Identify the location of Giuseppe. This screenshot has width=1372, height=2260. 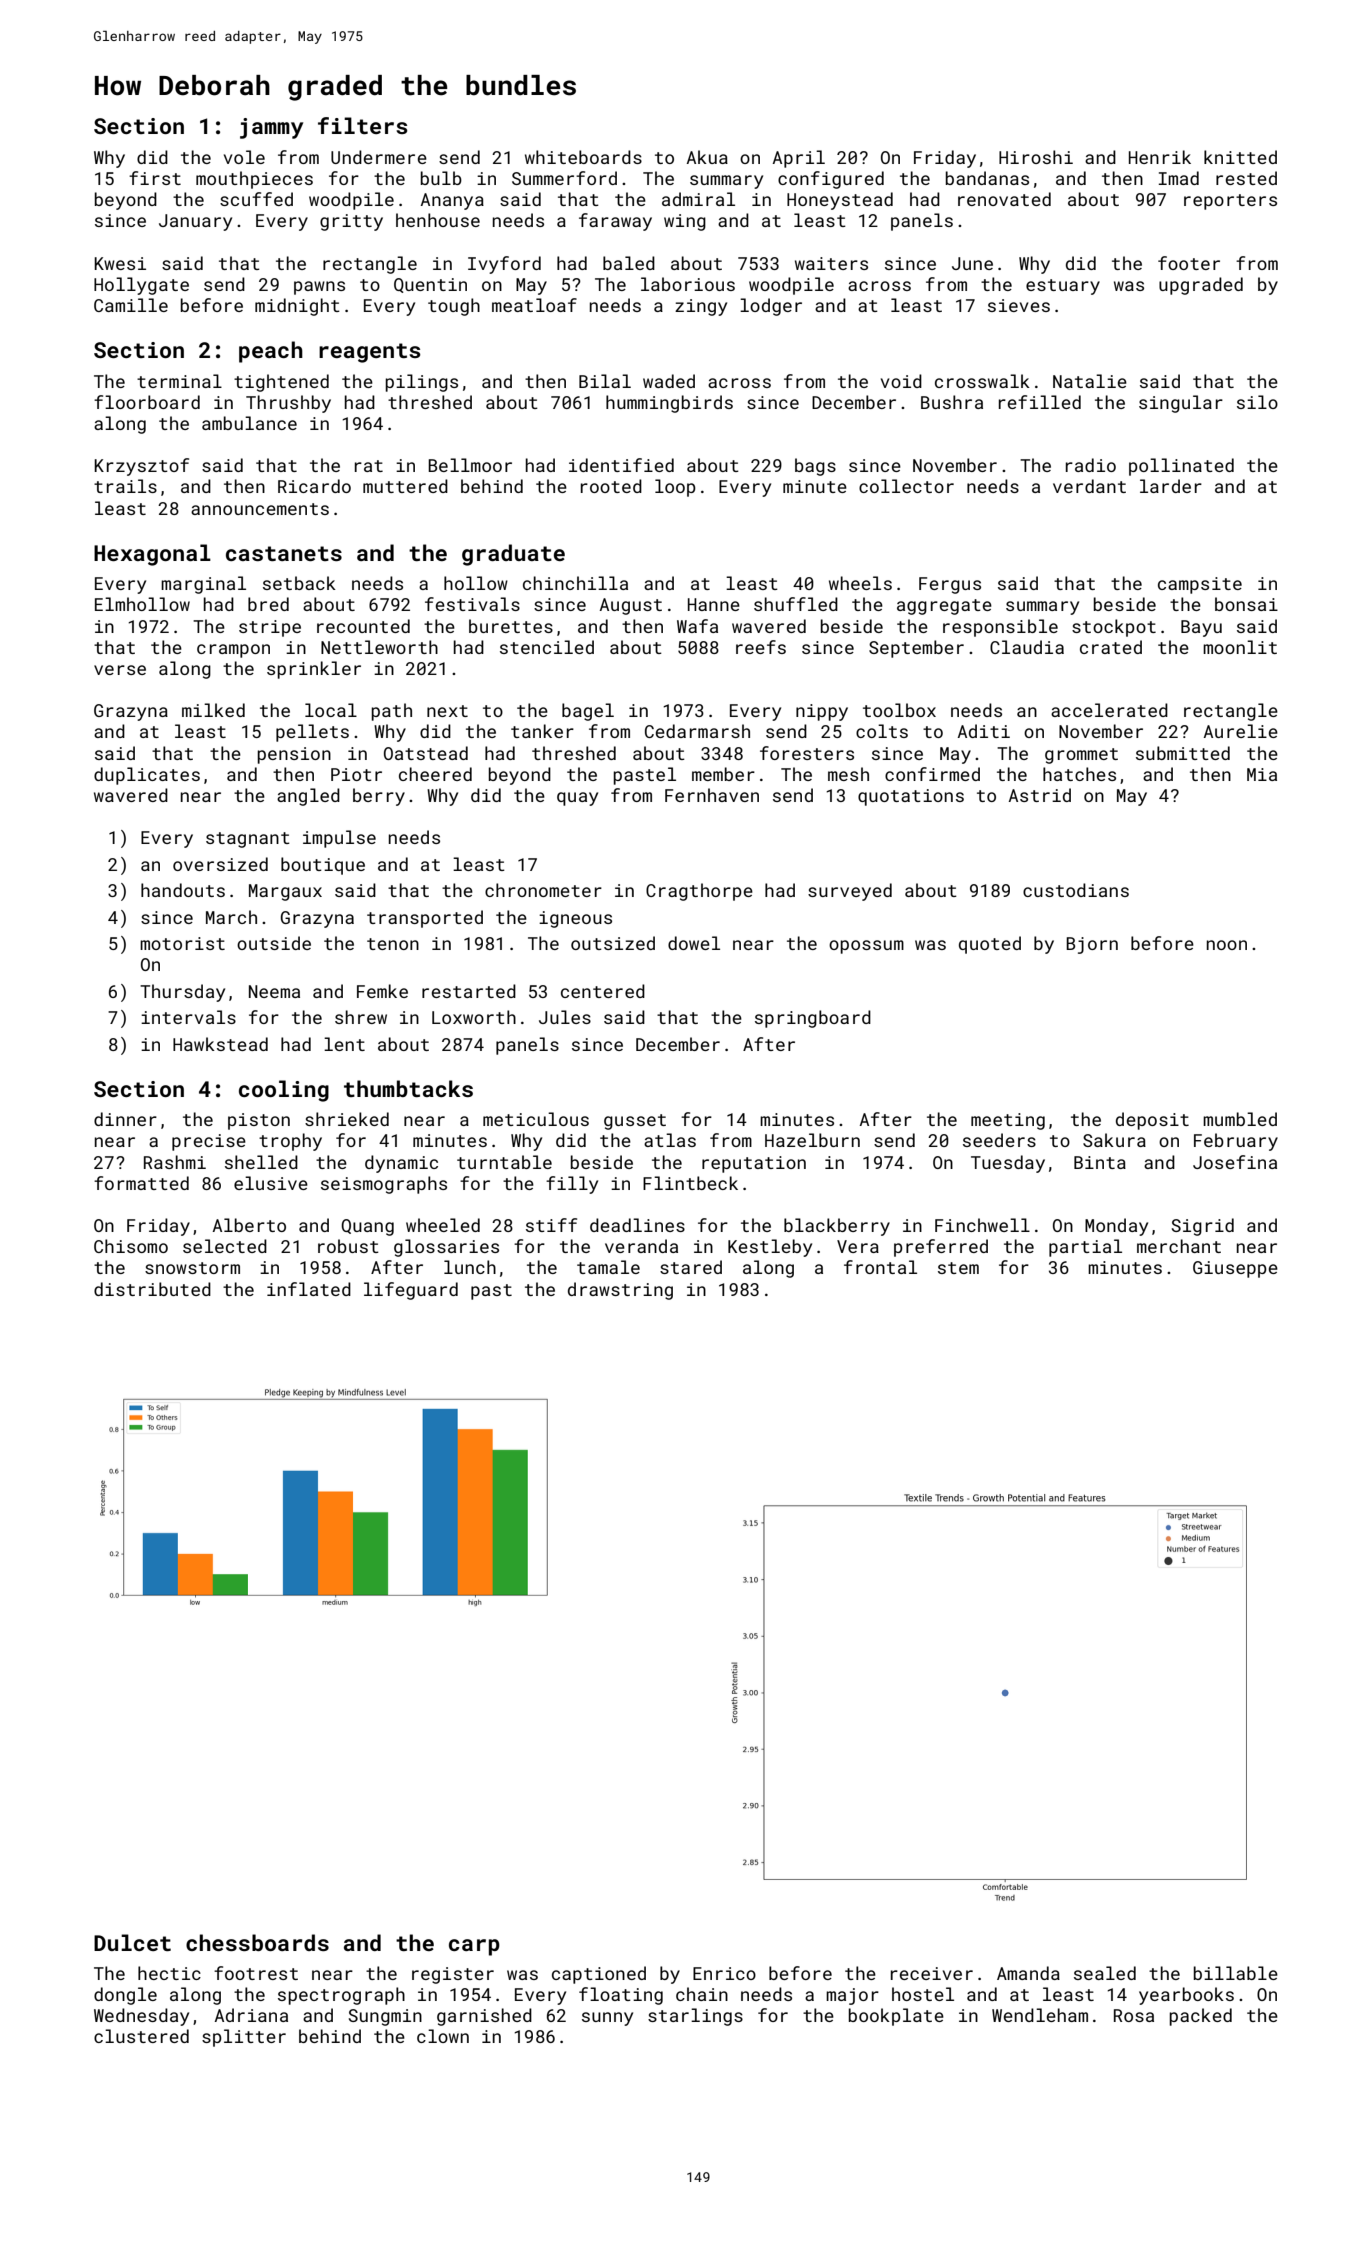
(1235, 1269).
